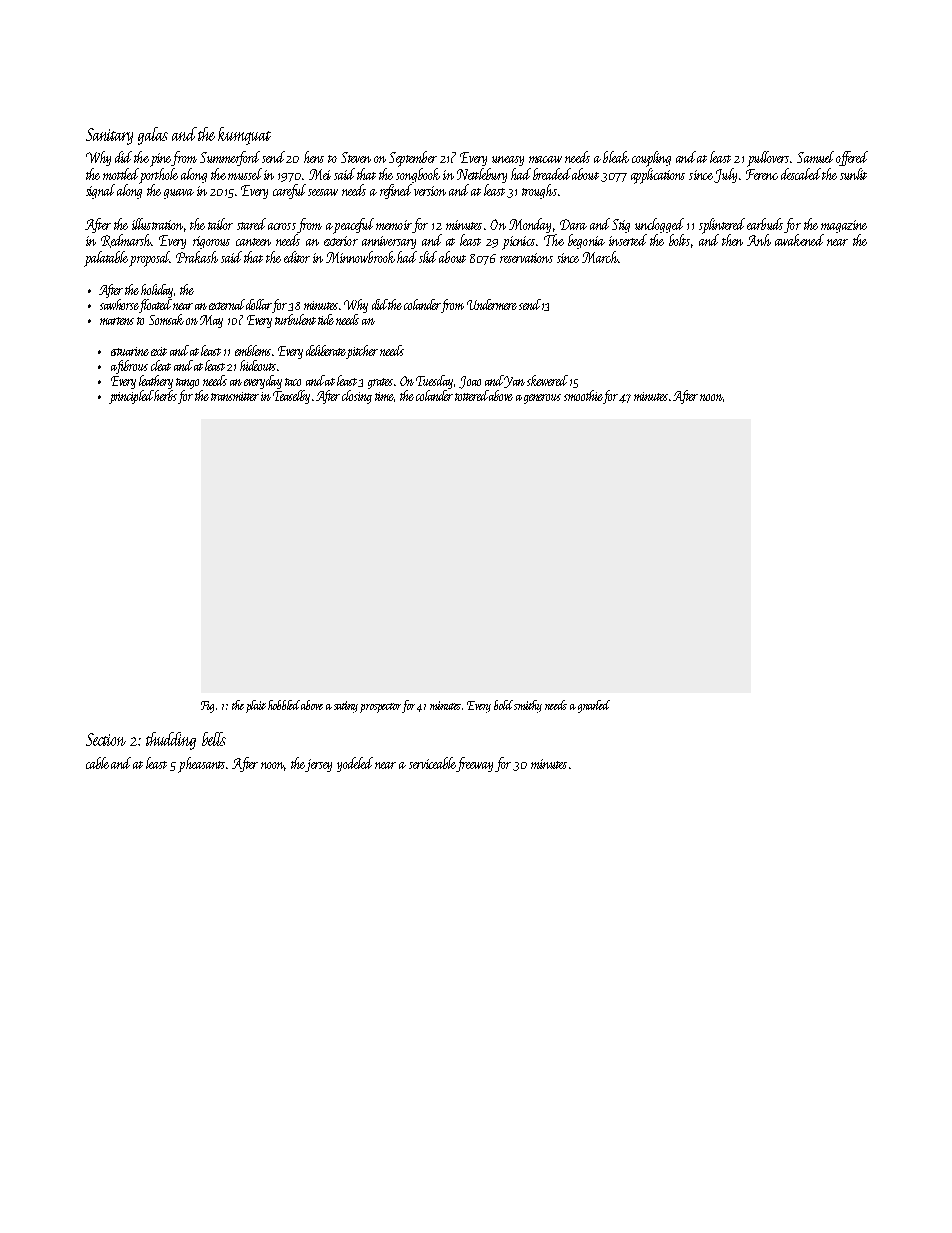 This screenshot has height=1233, width=952. What do you see at coordinates (132, 397) in the screenshot?
I see `principled` at bounding box center [132, 397].
